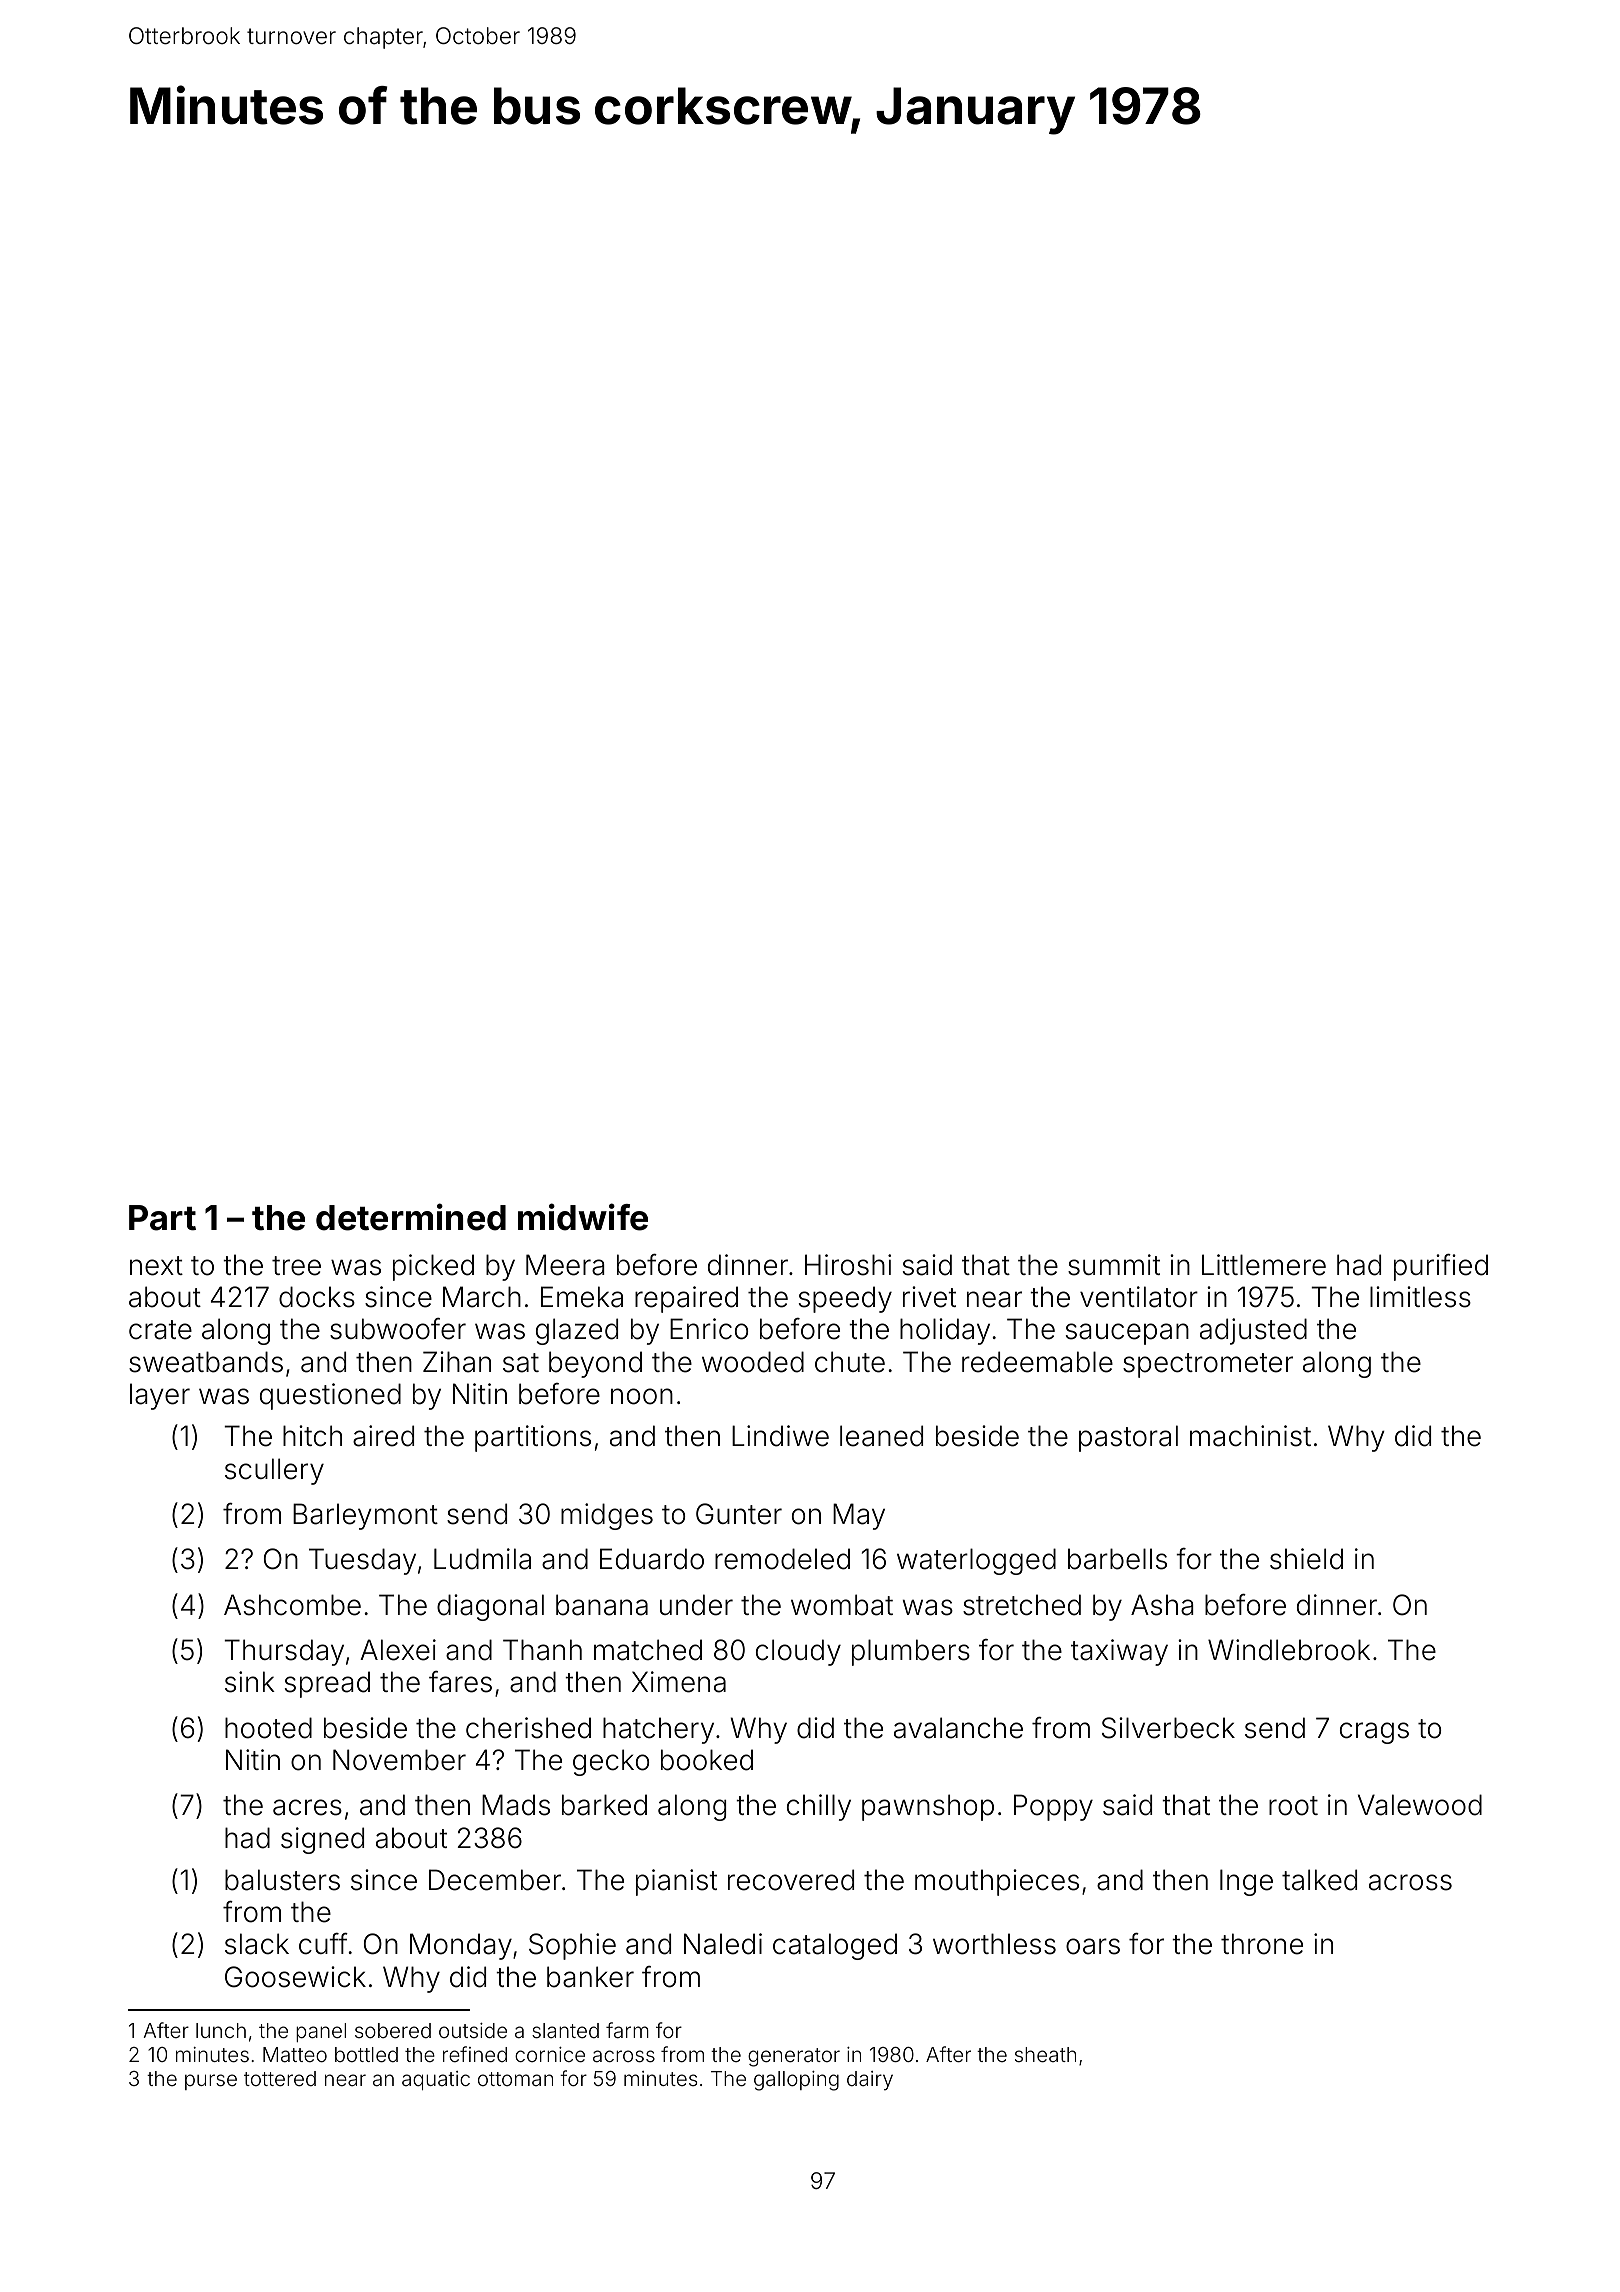 This page has width=1620, height=2292. Describe the element at coordinates (1306, 1559) in the page. I see `shield` at that location.
